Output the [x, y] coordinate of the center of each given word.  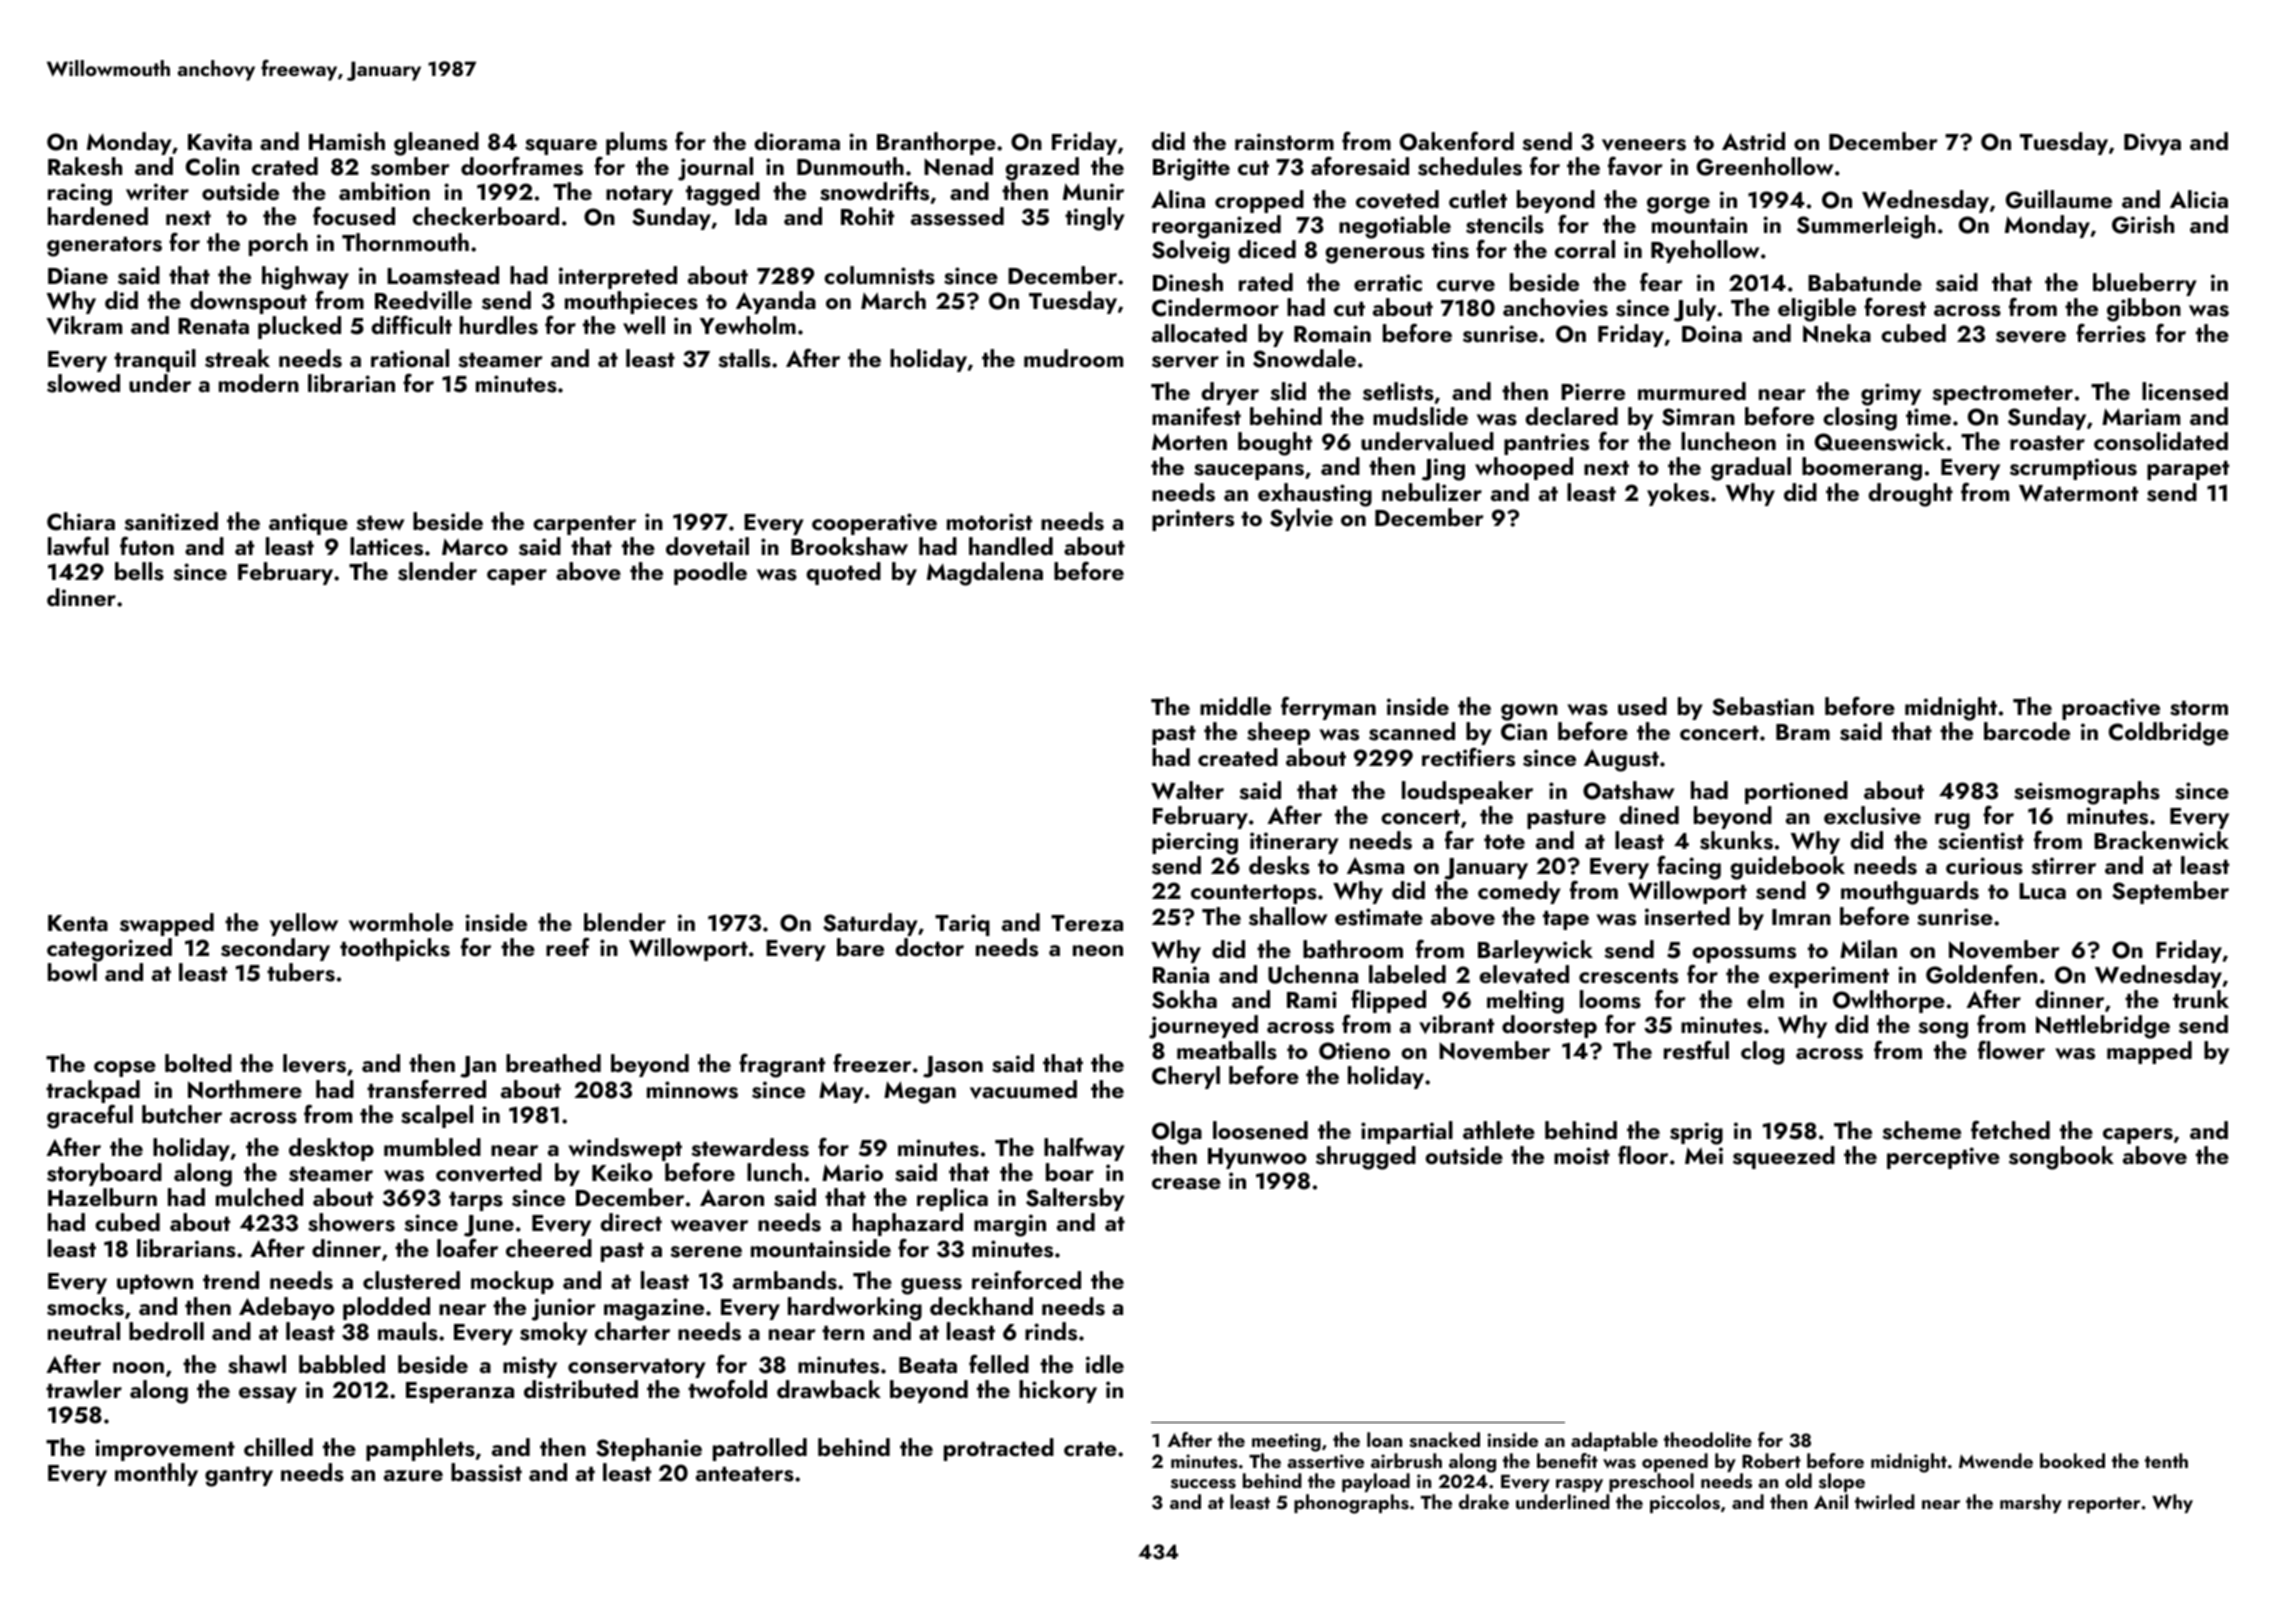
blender [625, 922]
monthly [156, 1474]
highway [305, 278]
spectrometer [2002, 395]
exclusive [1872, 815]
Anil [1831, 1501]
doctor [929, 947]
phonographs [1351, 1504]
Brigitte [1191, 169]
